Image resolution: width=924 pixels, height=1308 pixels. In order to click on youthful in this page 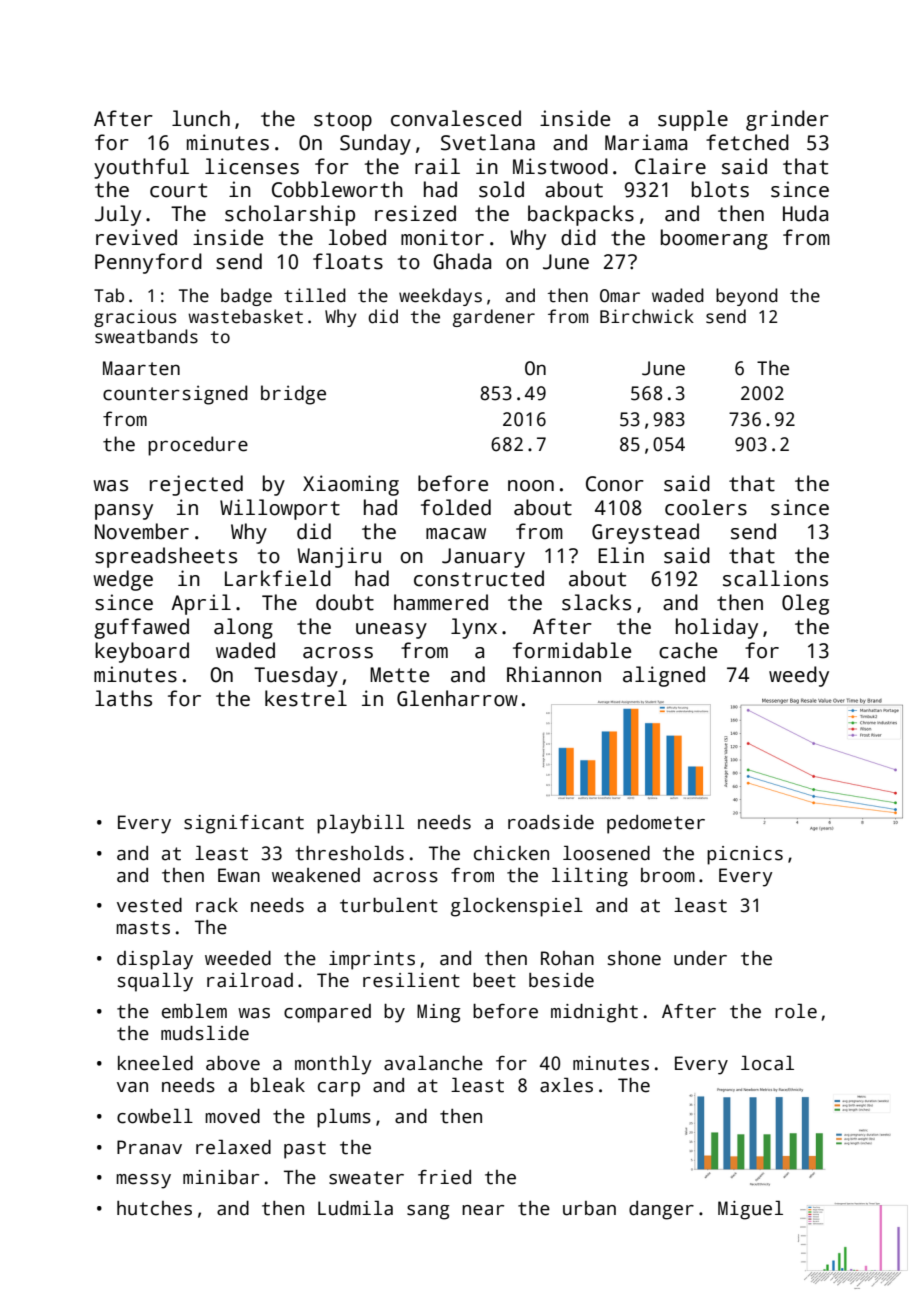, I will do `click(141, 168)`.
